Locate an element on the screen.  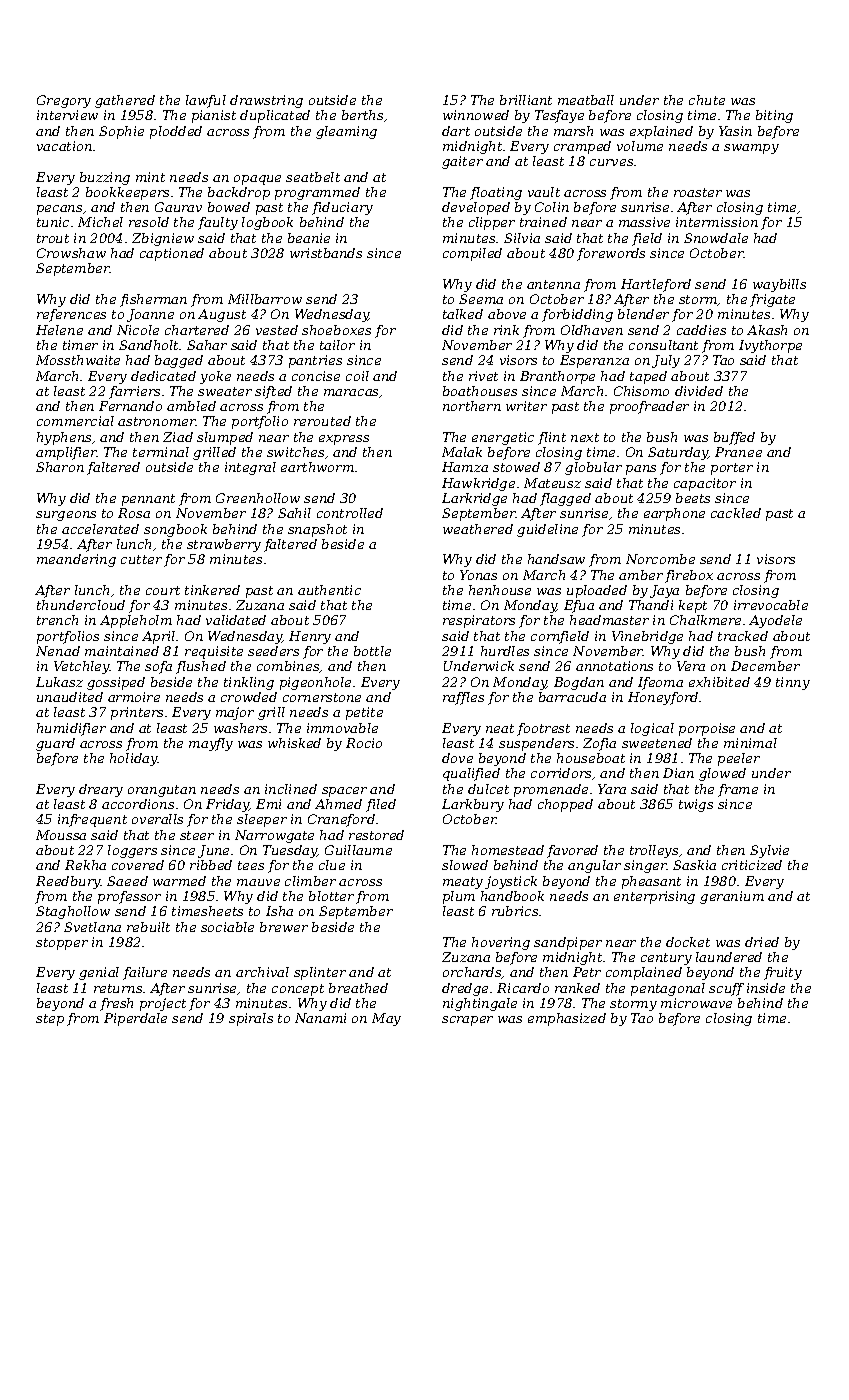
respirators is located at coordinates (479, 621).
